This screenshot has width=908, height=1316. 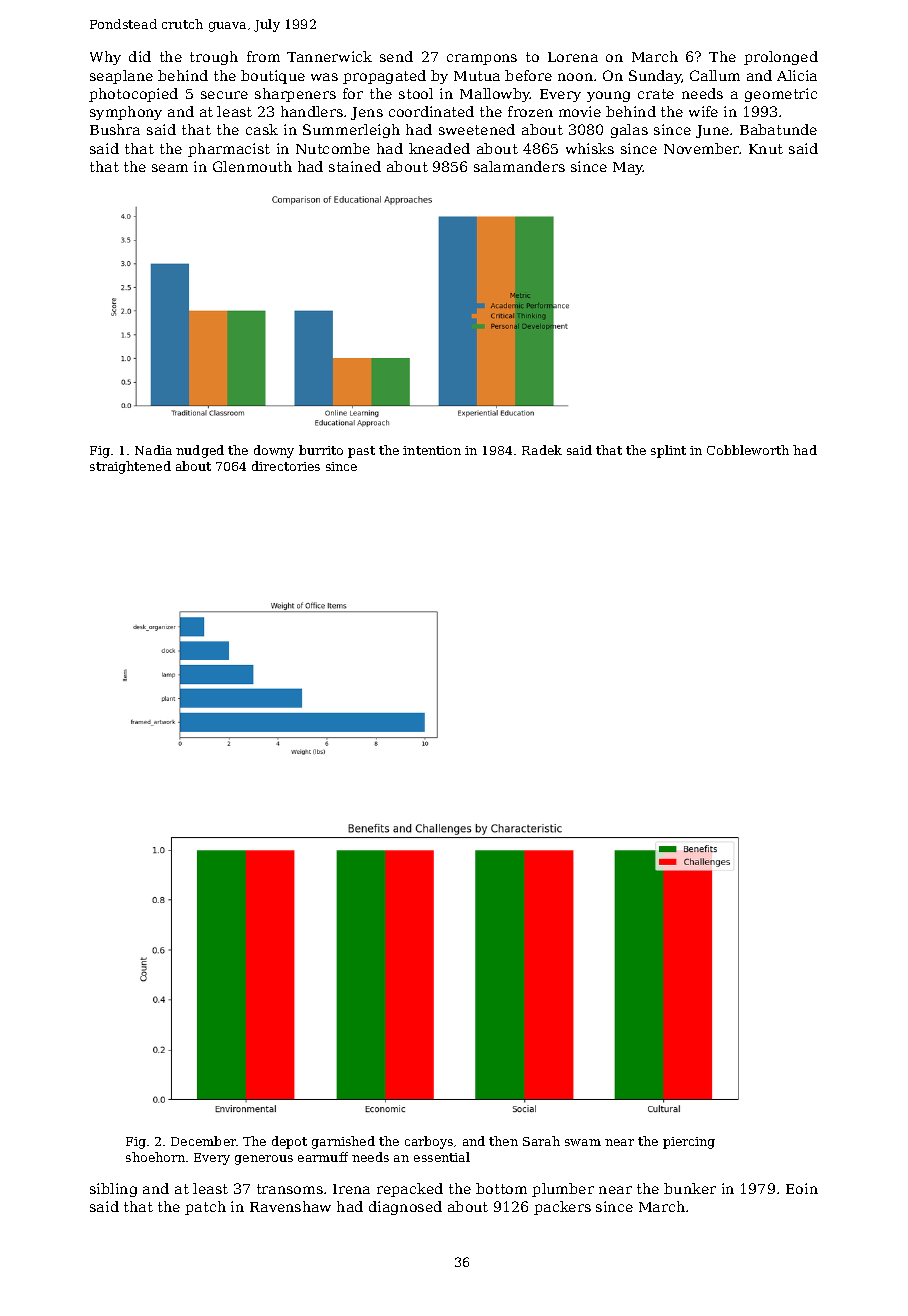 I want to click on carboys, so click(x=429, y=1142).
